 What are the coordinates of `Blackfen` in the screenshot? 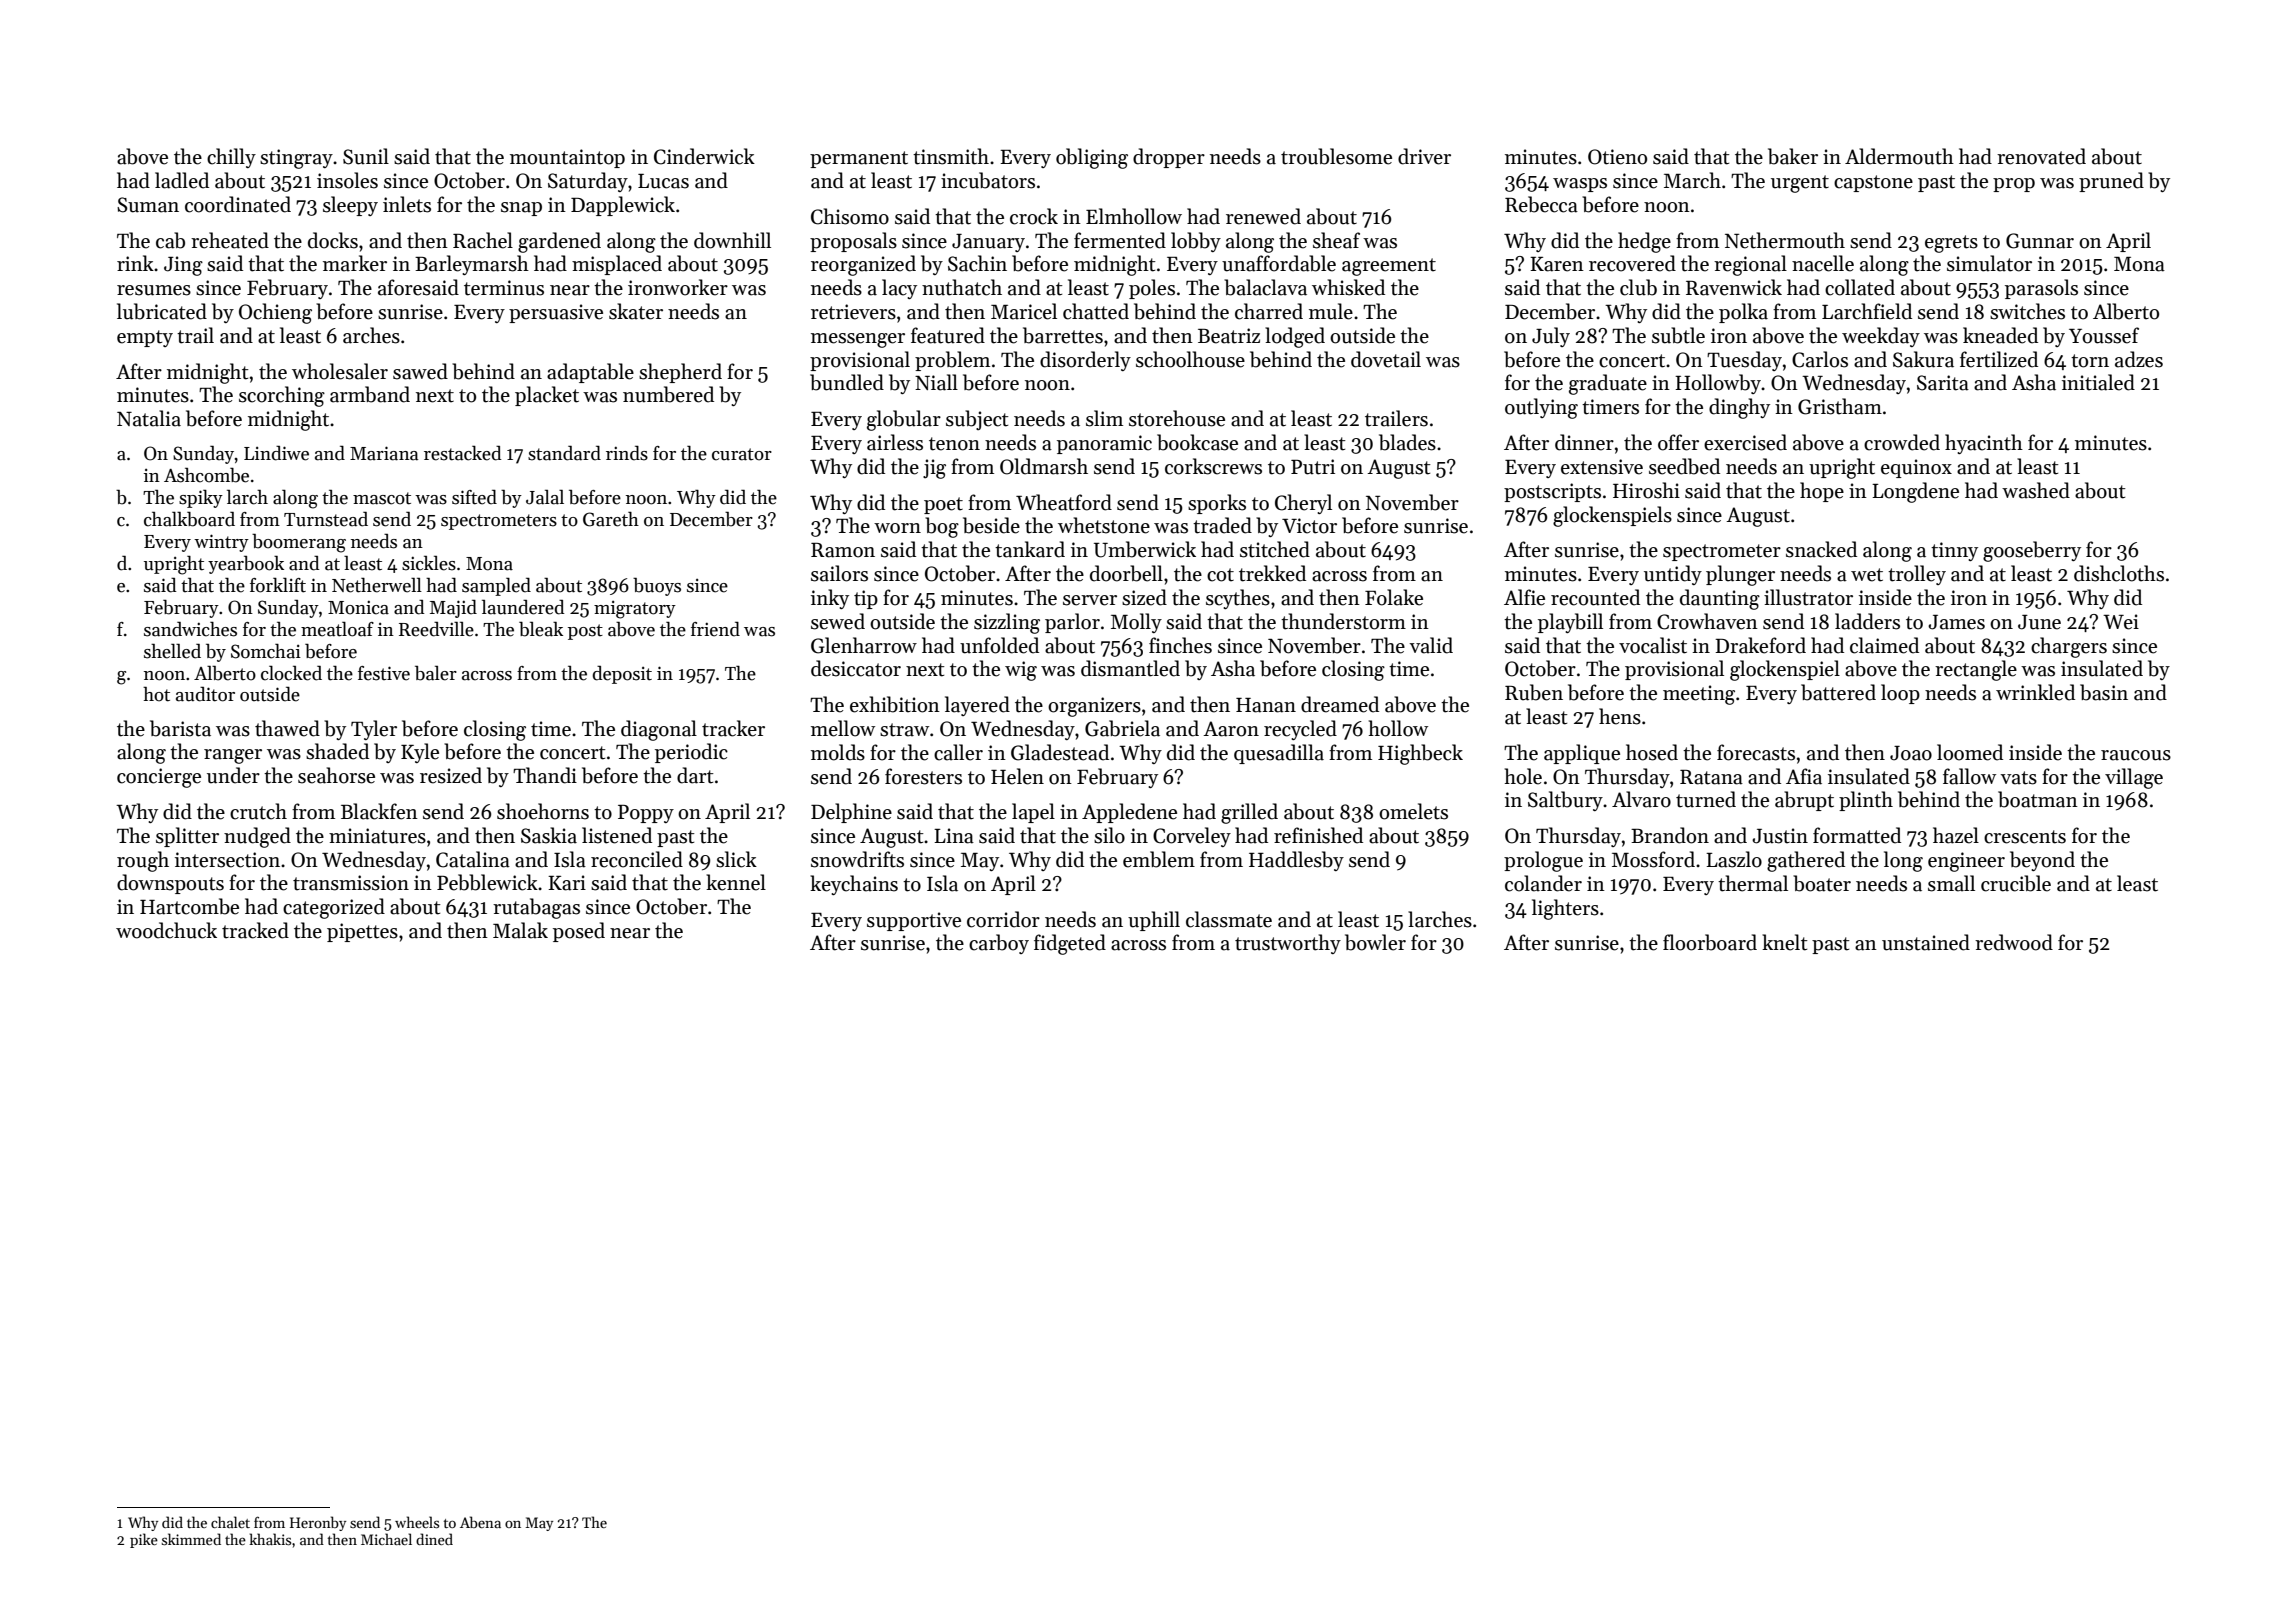 It's located at (379, 811).
